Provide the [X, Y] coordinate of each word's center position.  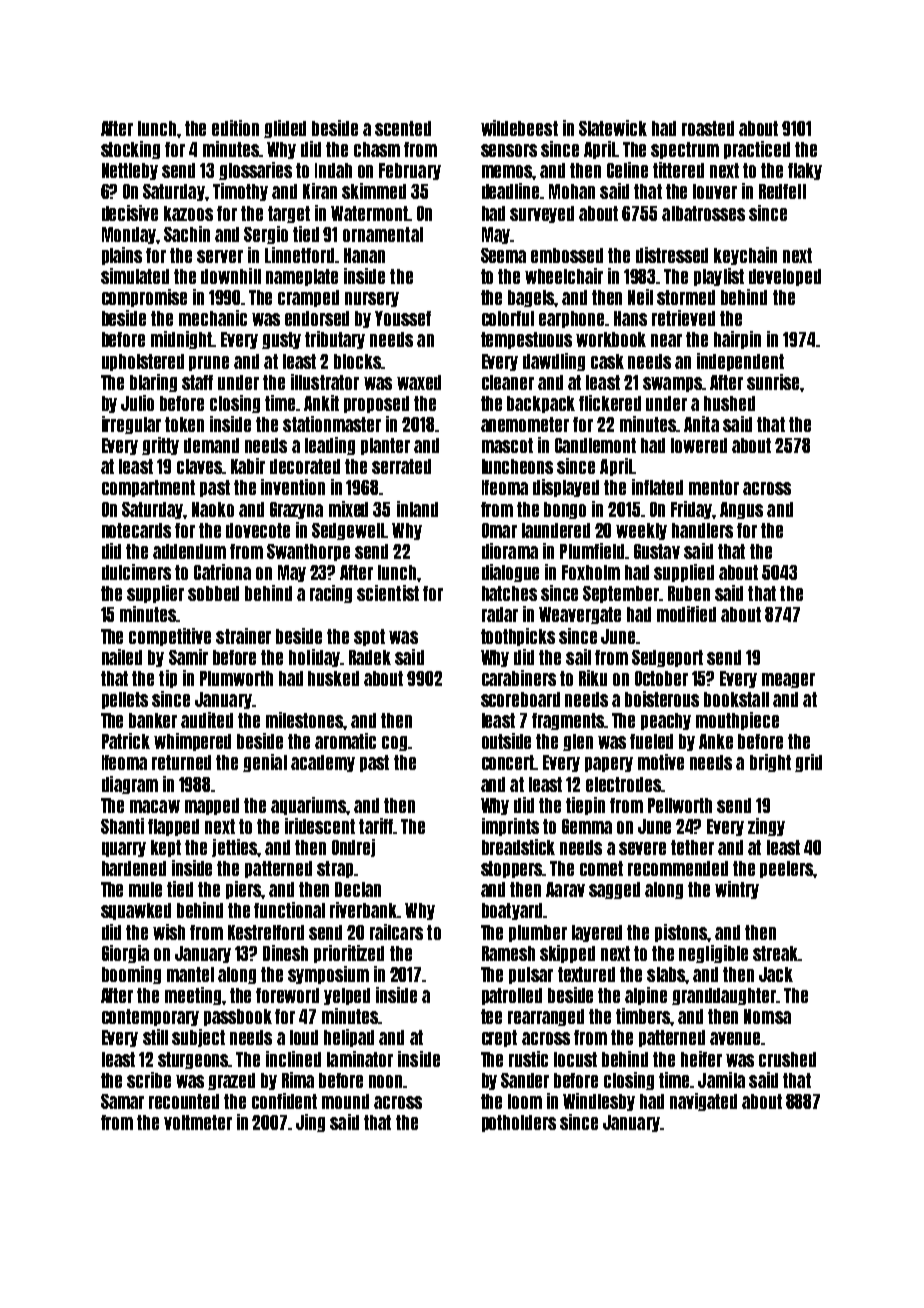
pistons [681, 933]
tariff [376, 826]
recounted [184, 1101]
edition [235, 128]
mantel [190, 974]
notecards [136, 530]
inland [417, 509]
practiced [757, 150]
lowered [699, 445]
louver [715, 191]
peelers [786, 869]
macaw [155, 806]
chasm [377, 149]
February [410, 171]
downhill [231, 276]
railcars [396, 932]
